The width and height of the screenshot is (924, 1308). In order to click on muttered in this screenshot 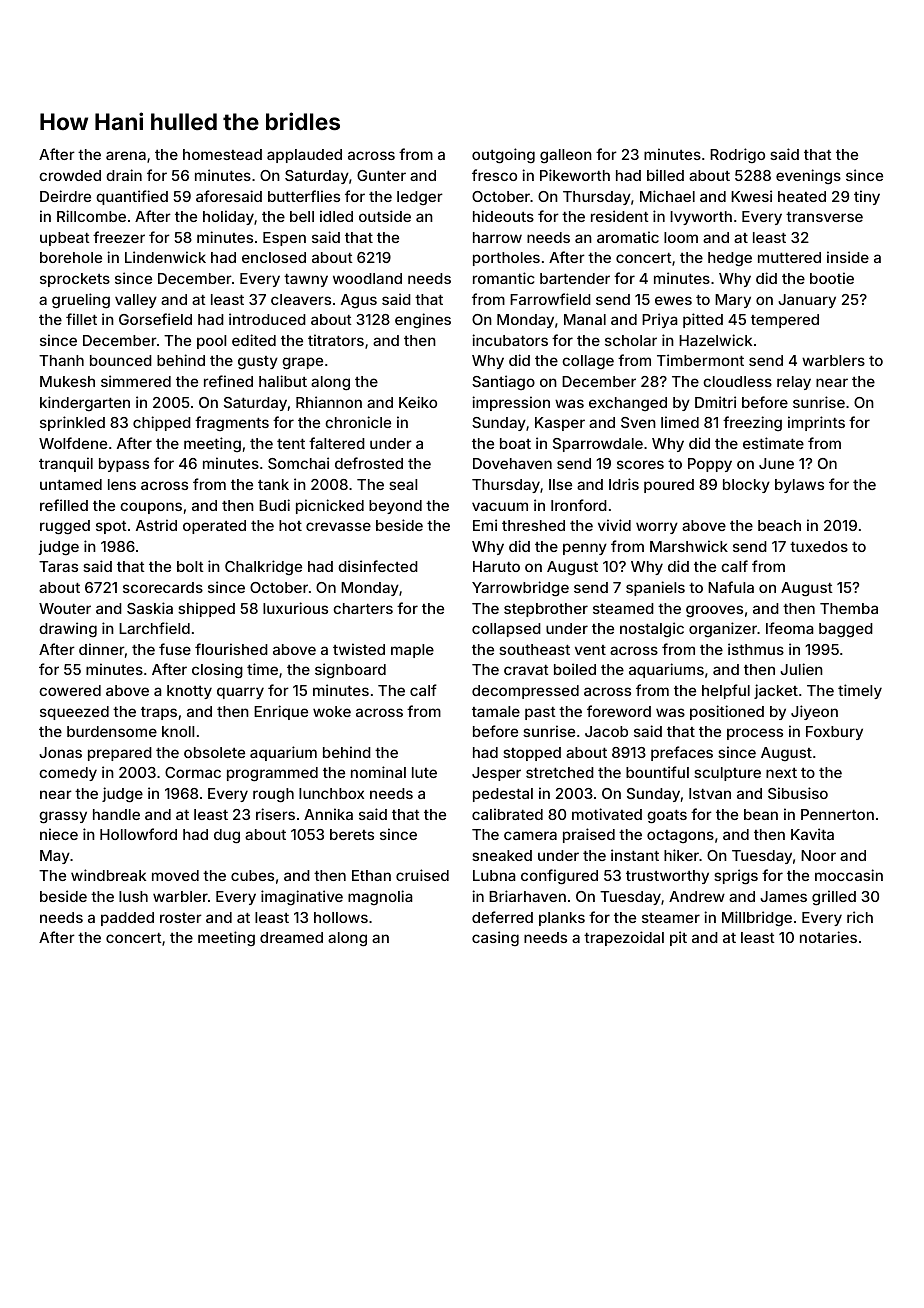, I will do `click(789, 257)`.
